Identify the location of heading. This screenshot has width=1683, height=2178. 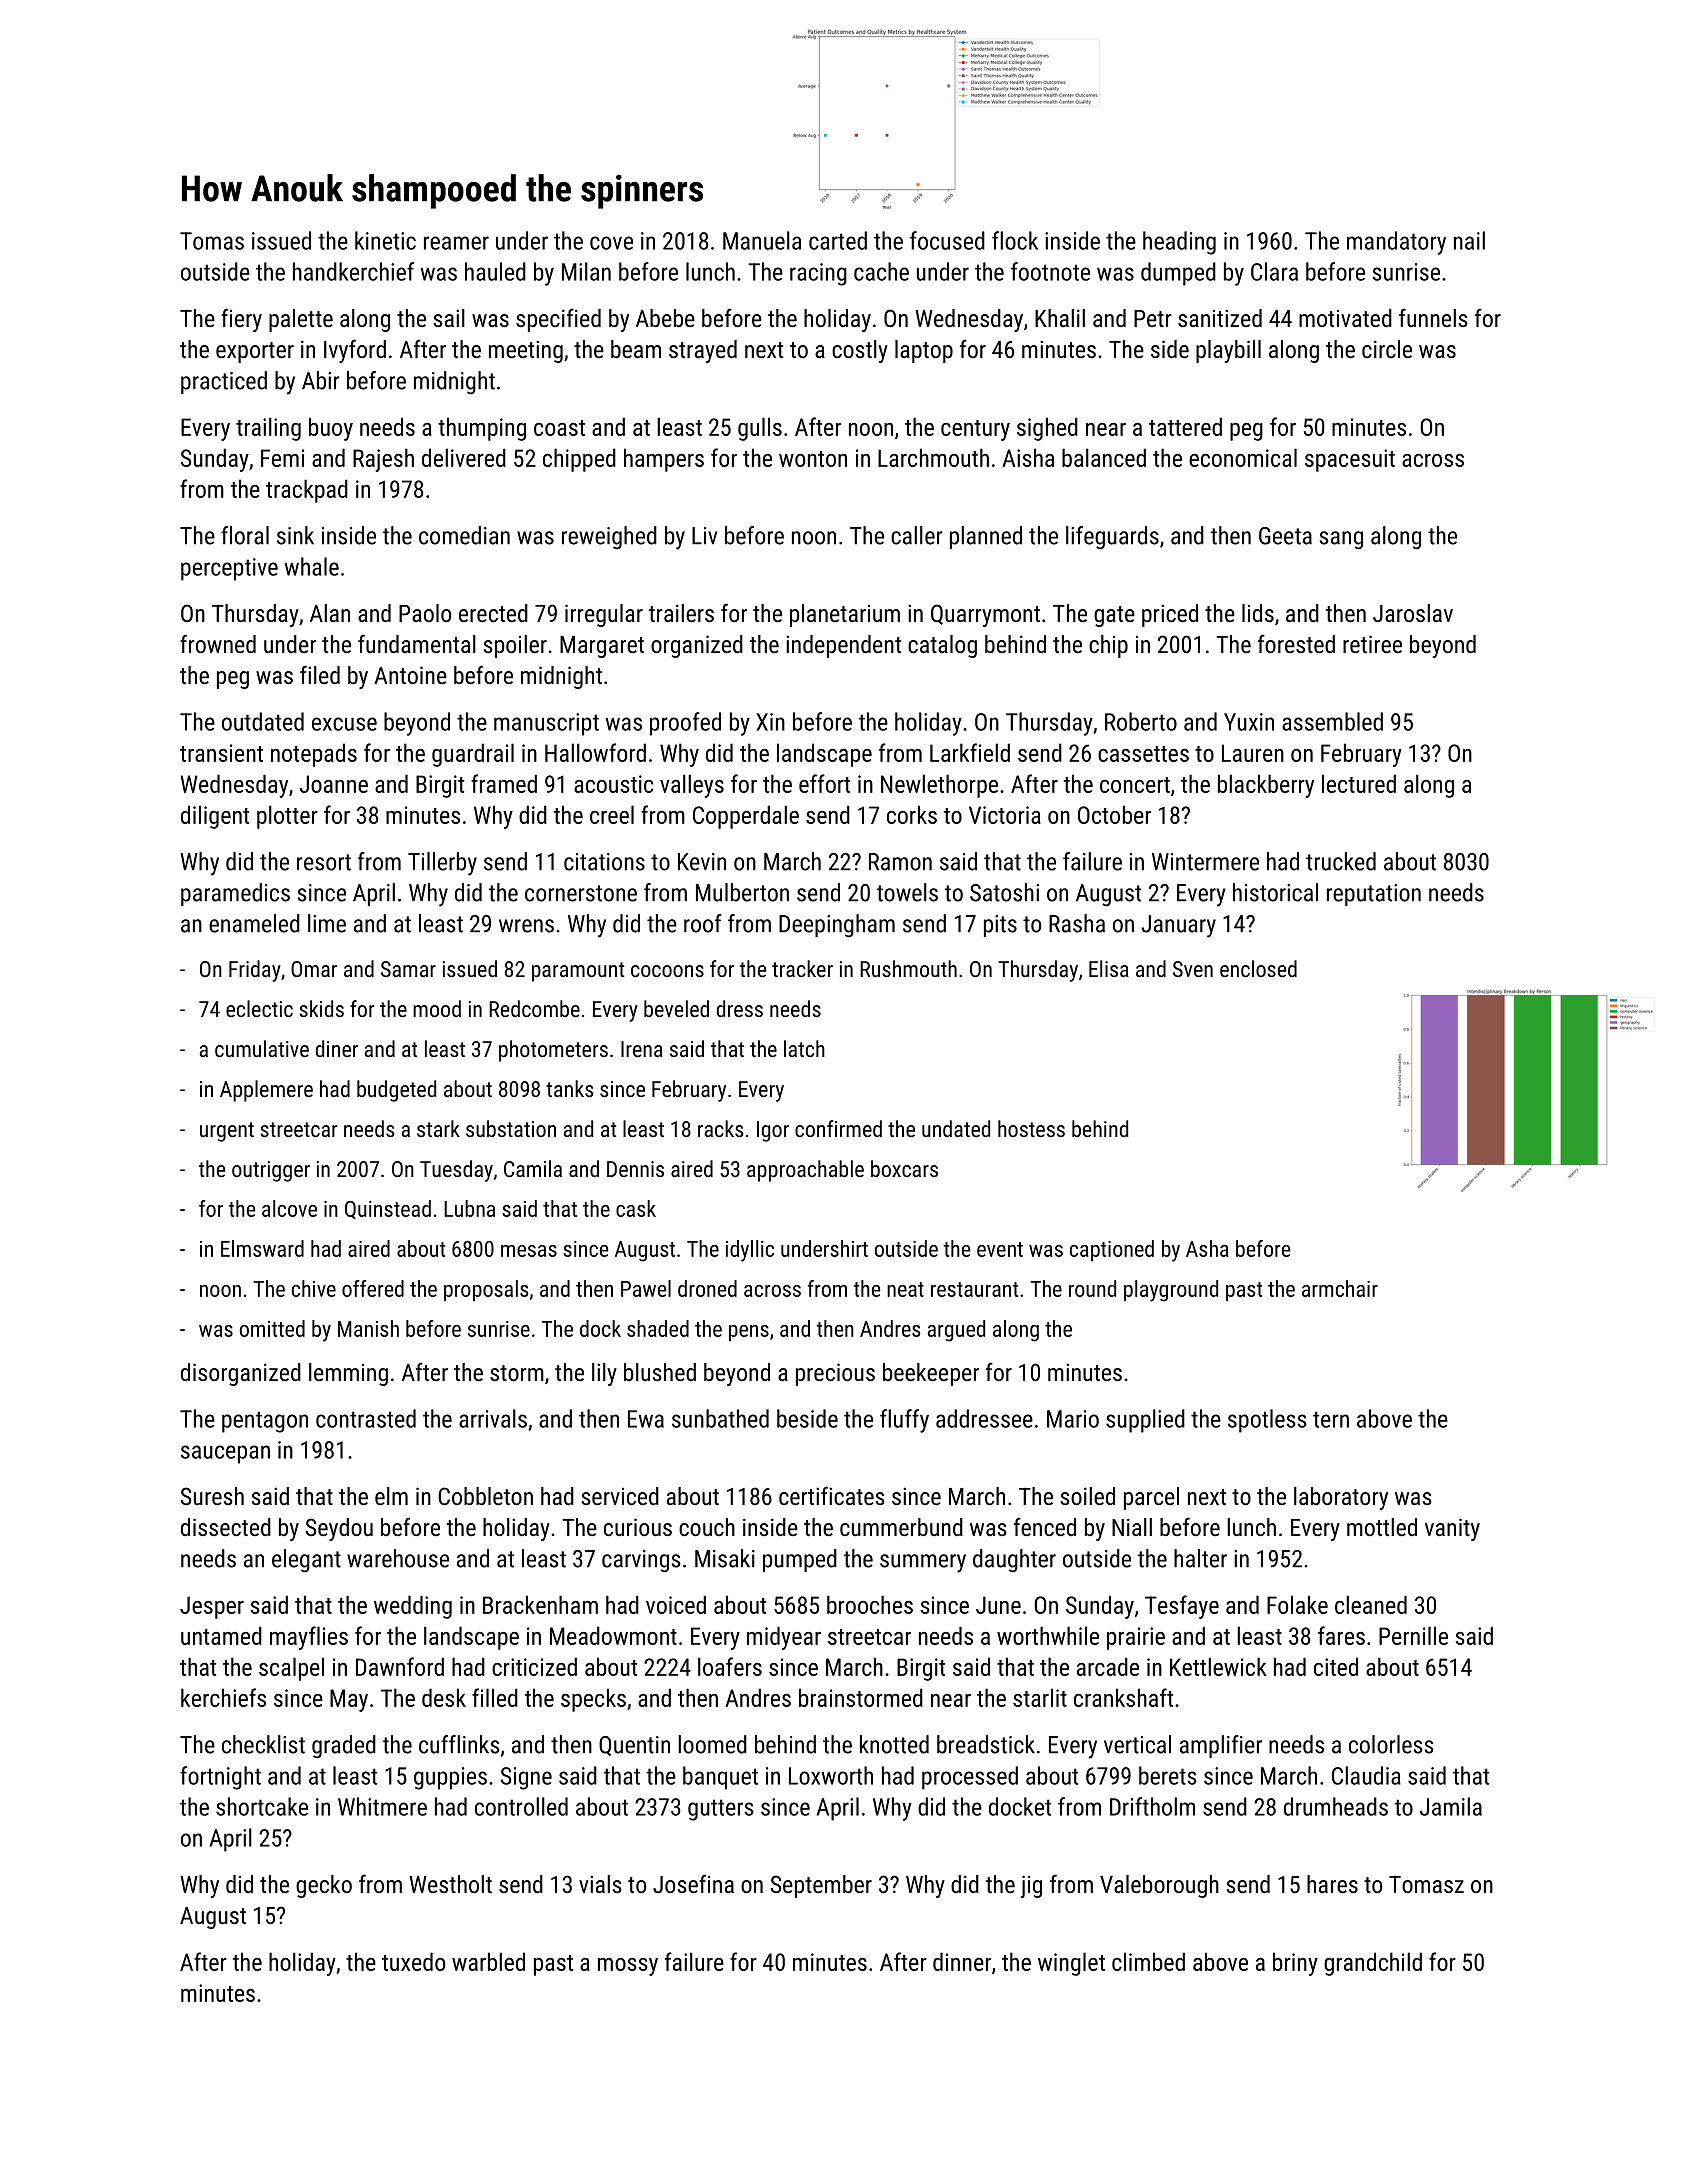
(1179, 243).
